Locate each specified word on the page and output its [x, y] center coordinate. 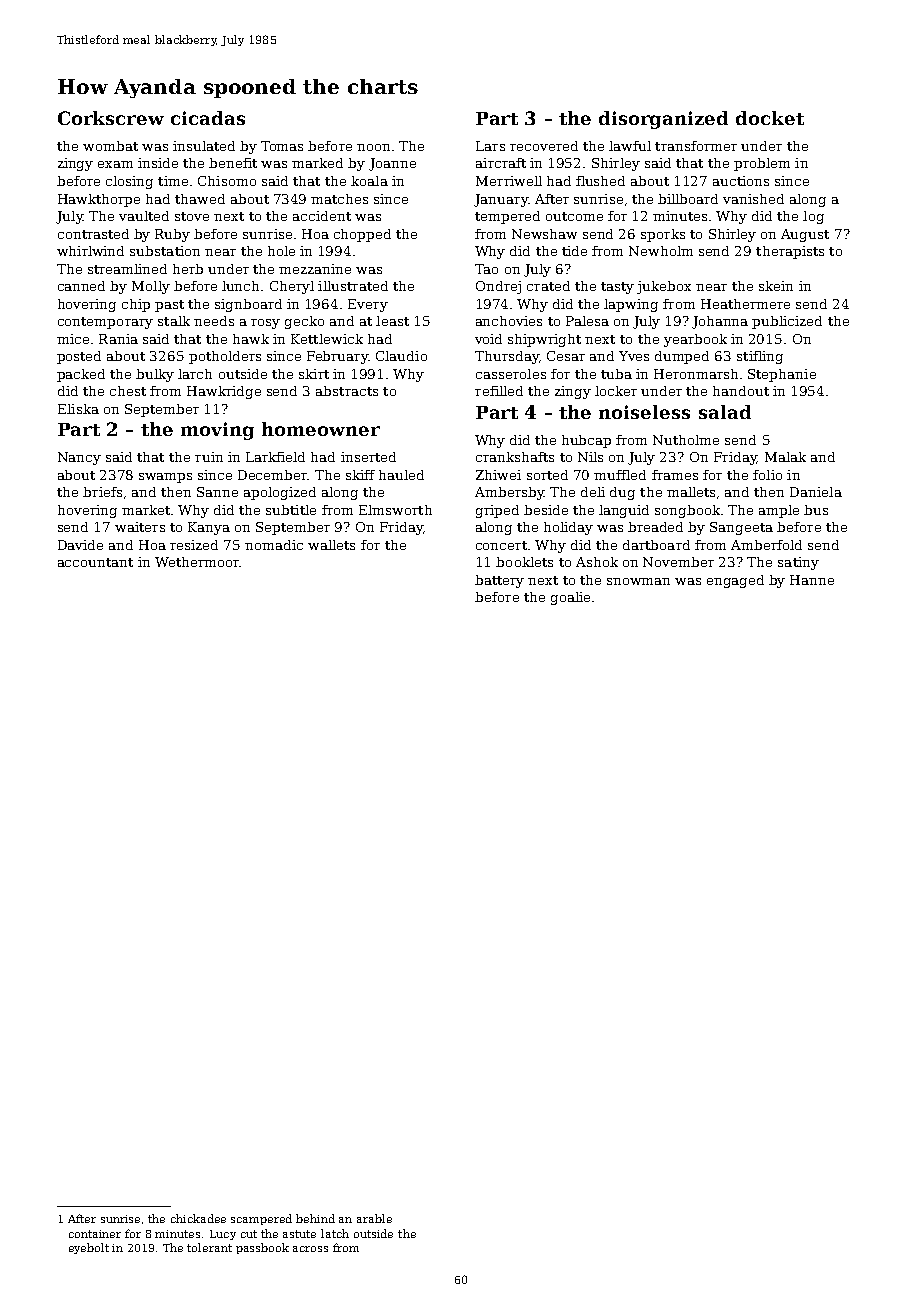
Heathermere [745, 304]
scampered [261, 1219]
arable [374, 1218]
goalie [570, 598]
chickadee [198, 1218]
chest [128, 391]
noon [373, 147]
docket [770, 118]
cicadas [208, 118]
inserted [368, 457]
